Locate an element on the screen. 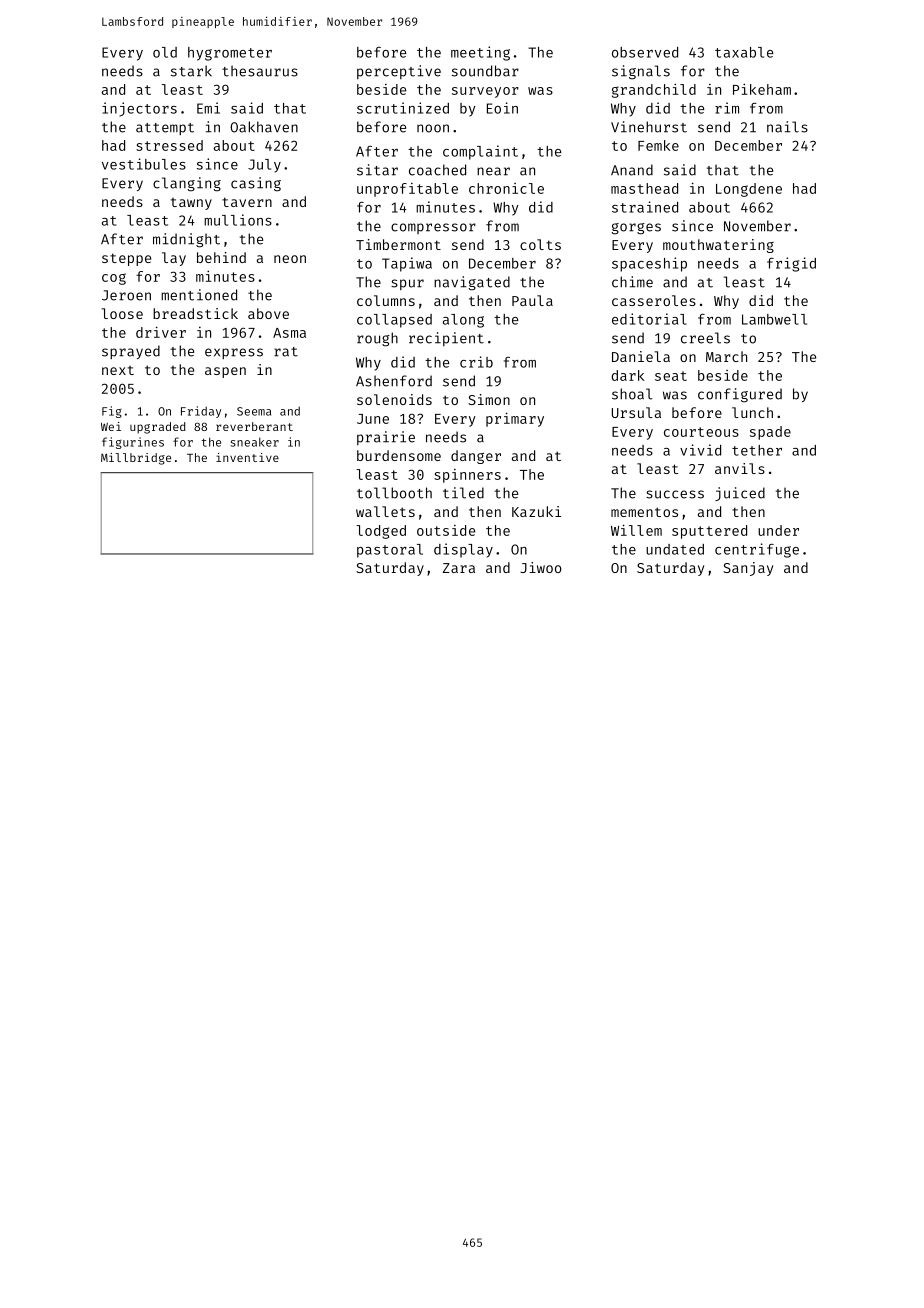  Simon is located at coordinates (489, 399).
